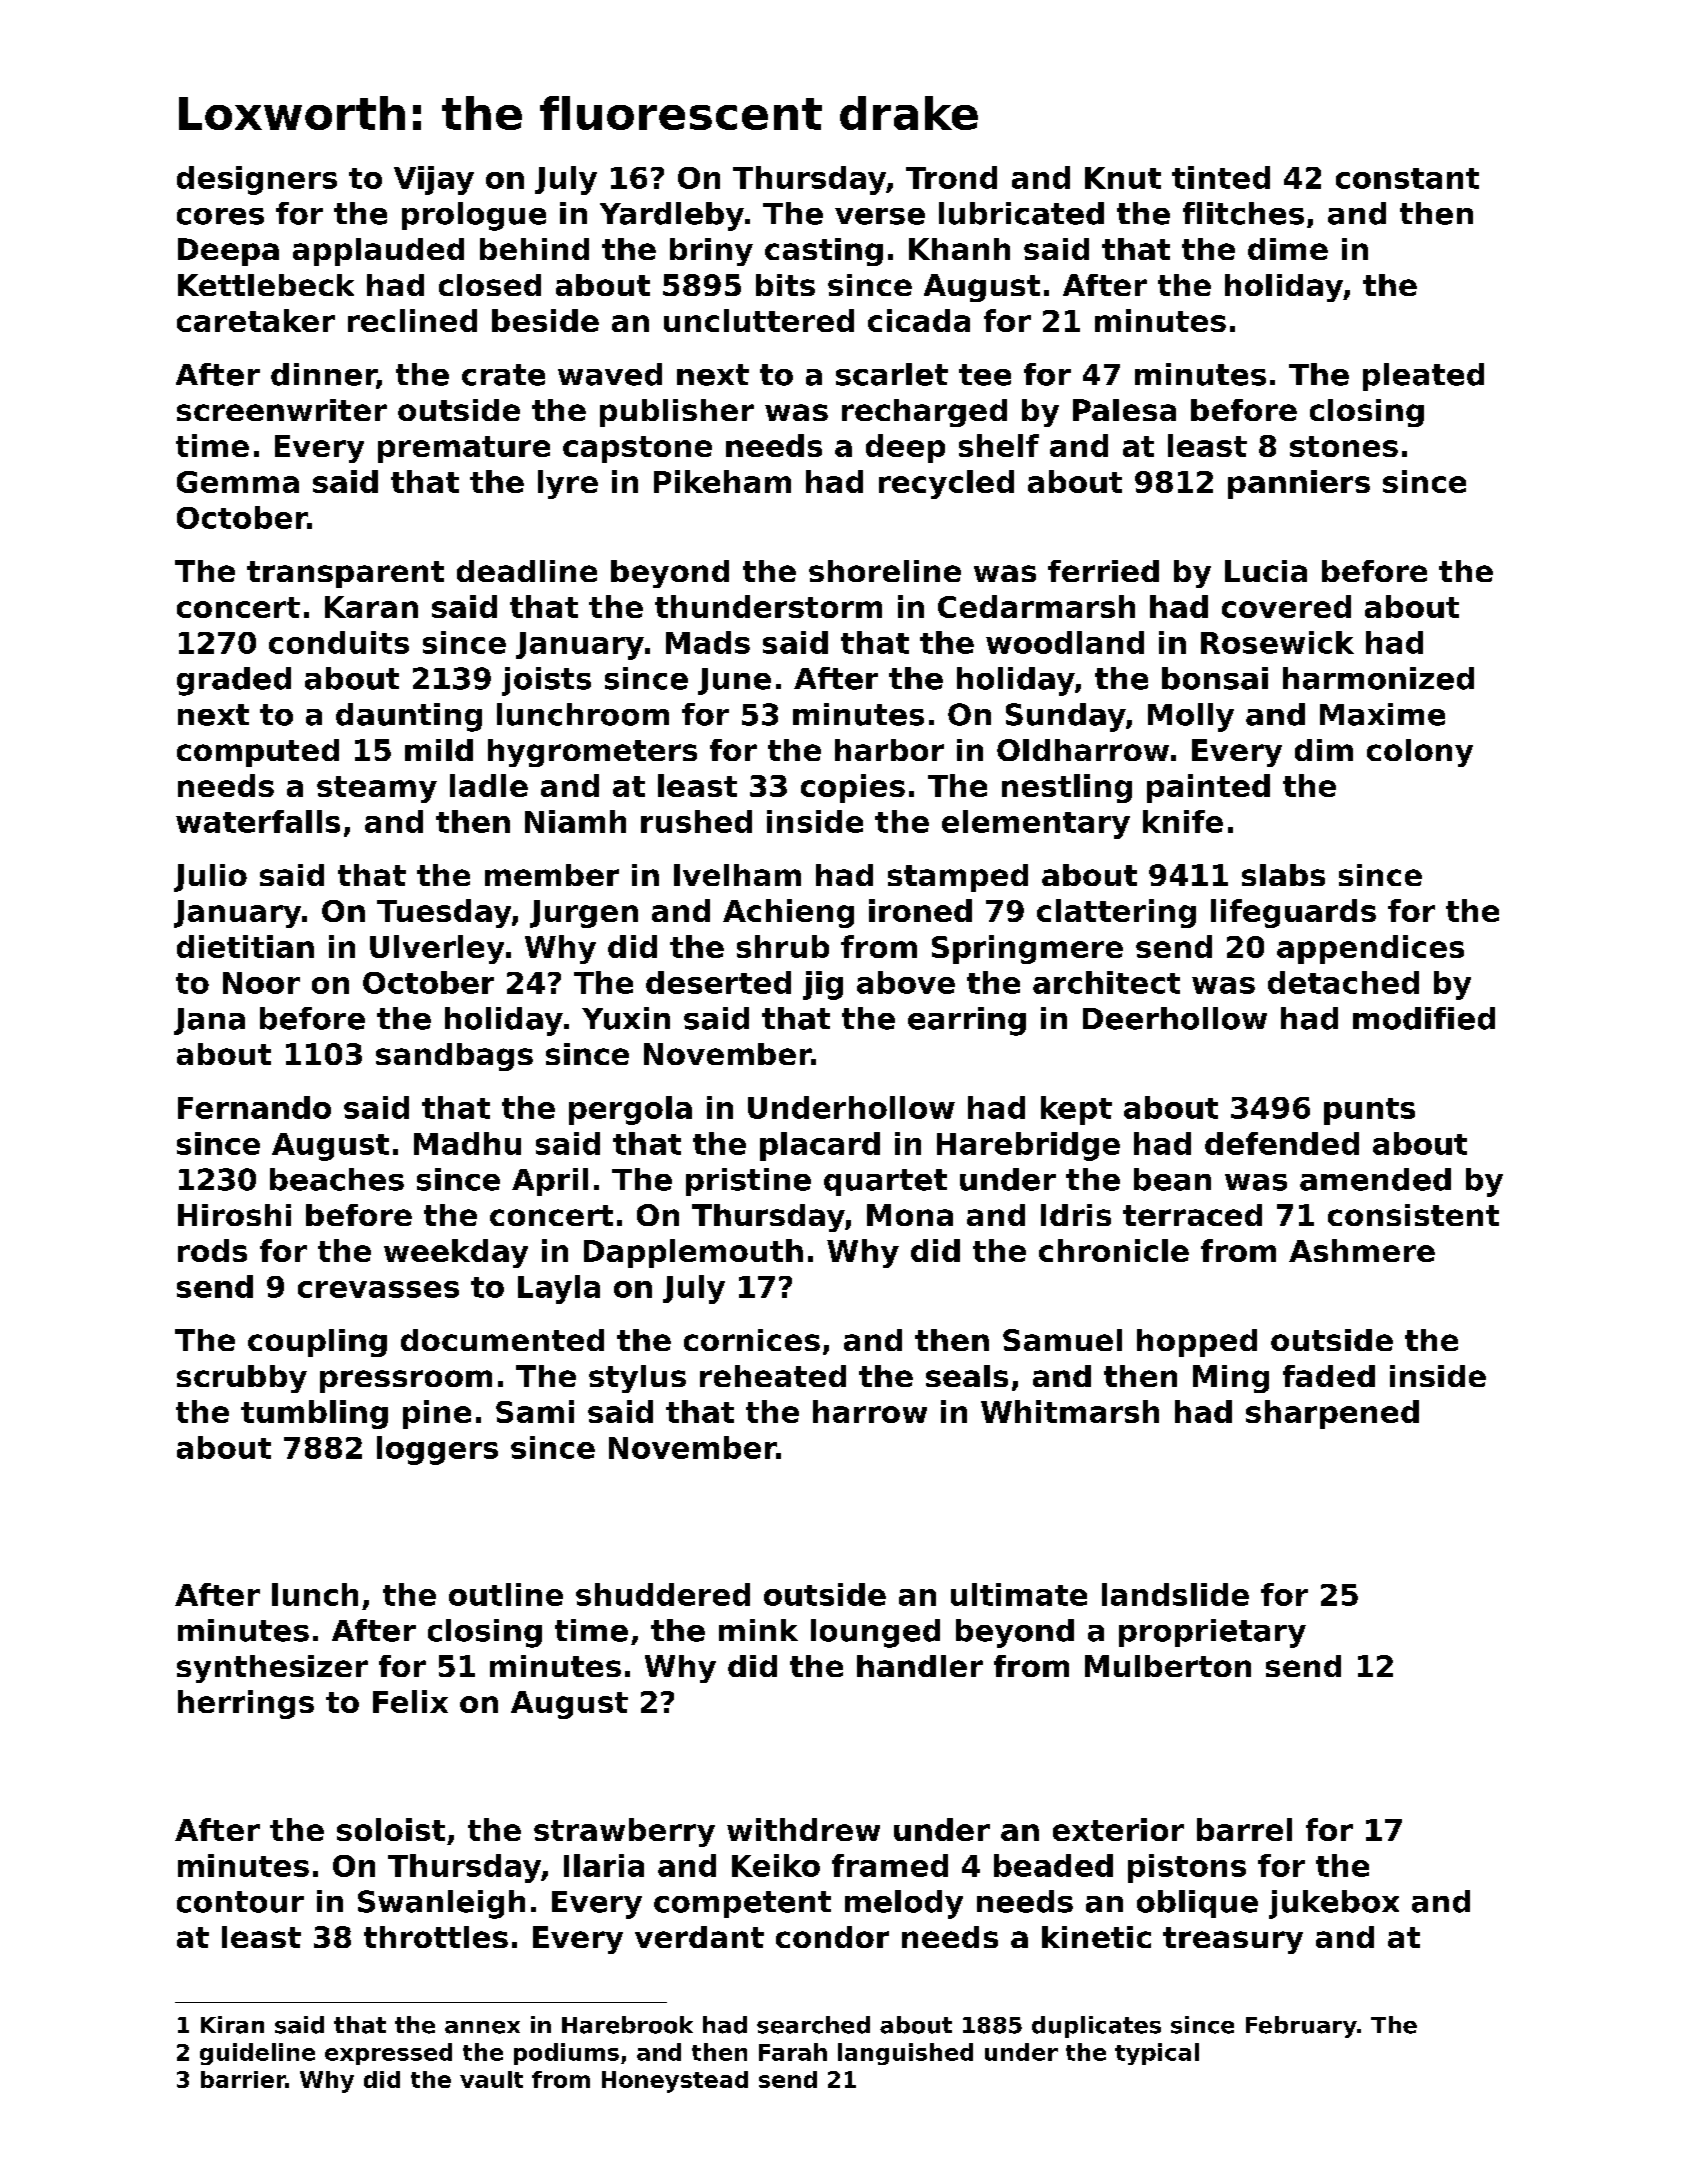  Describe the element at coordinates (410, 1701) in the screenshot. I see `Felix` at that location.
